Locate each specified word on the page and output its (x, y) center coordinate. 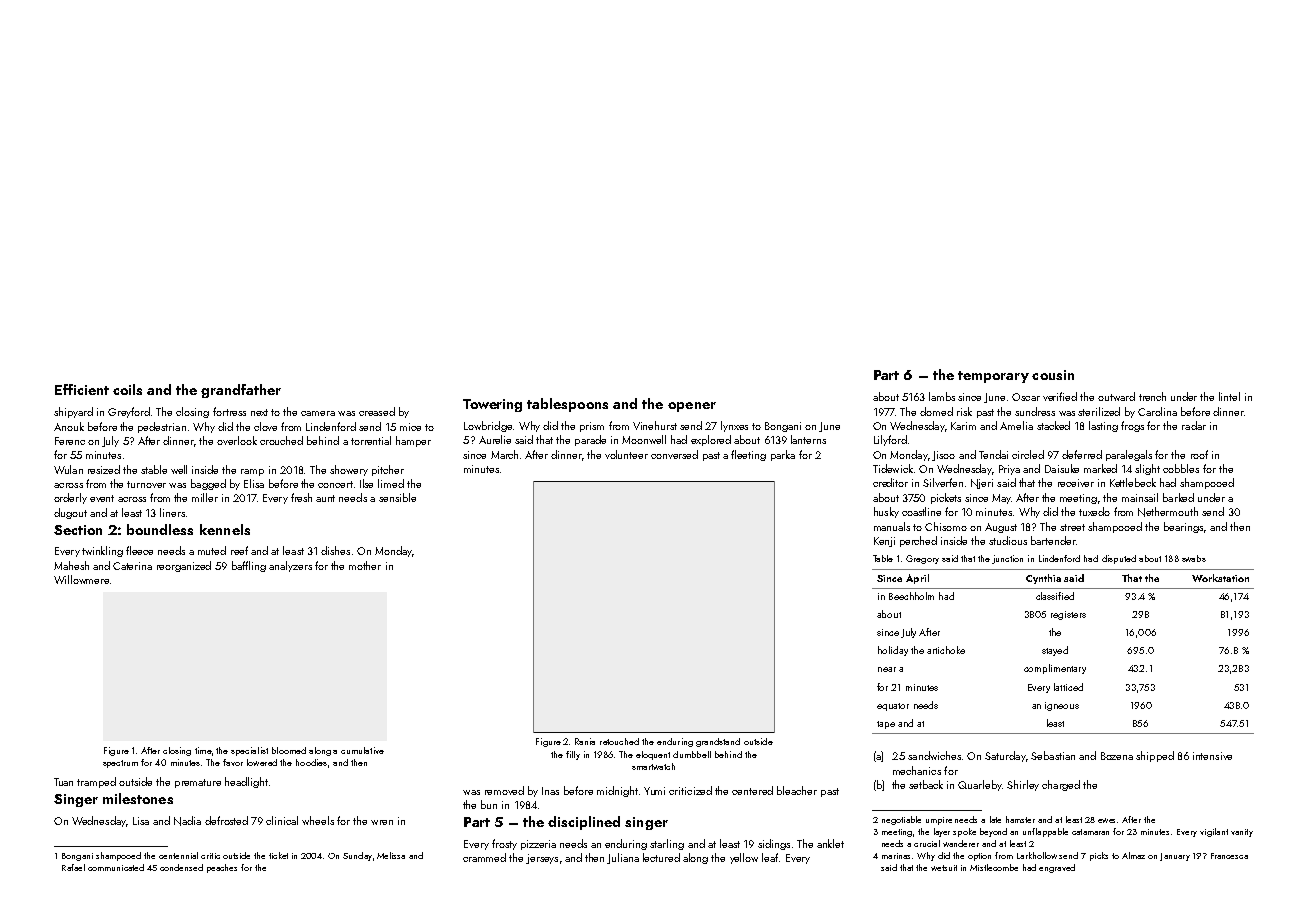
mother (365, 565)
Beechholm (911, 596)
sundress (1035, 411)
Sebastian (1053, 755)
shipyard (73, 412)
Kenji (884, 542)
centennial (178, 855)
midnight (617, 791)
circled (1028, 454)
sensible (397, 497)
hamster (1020, 819)
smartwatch (653, 766)
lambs (942, 396)
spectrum (120, 764)
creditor (890, 482)
